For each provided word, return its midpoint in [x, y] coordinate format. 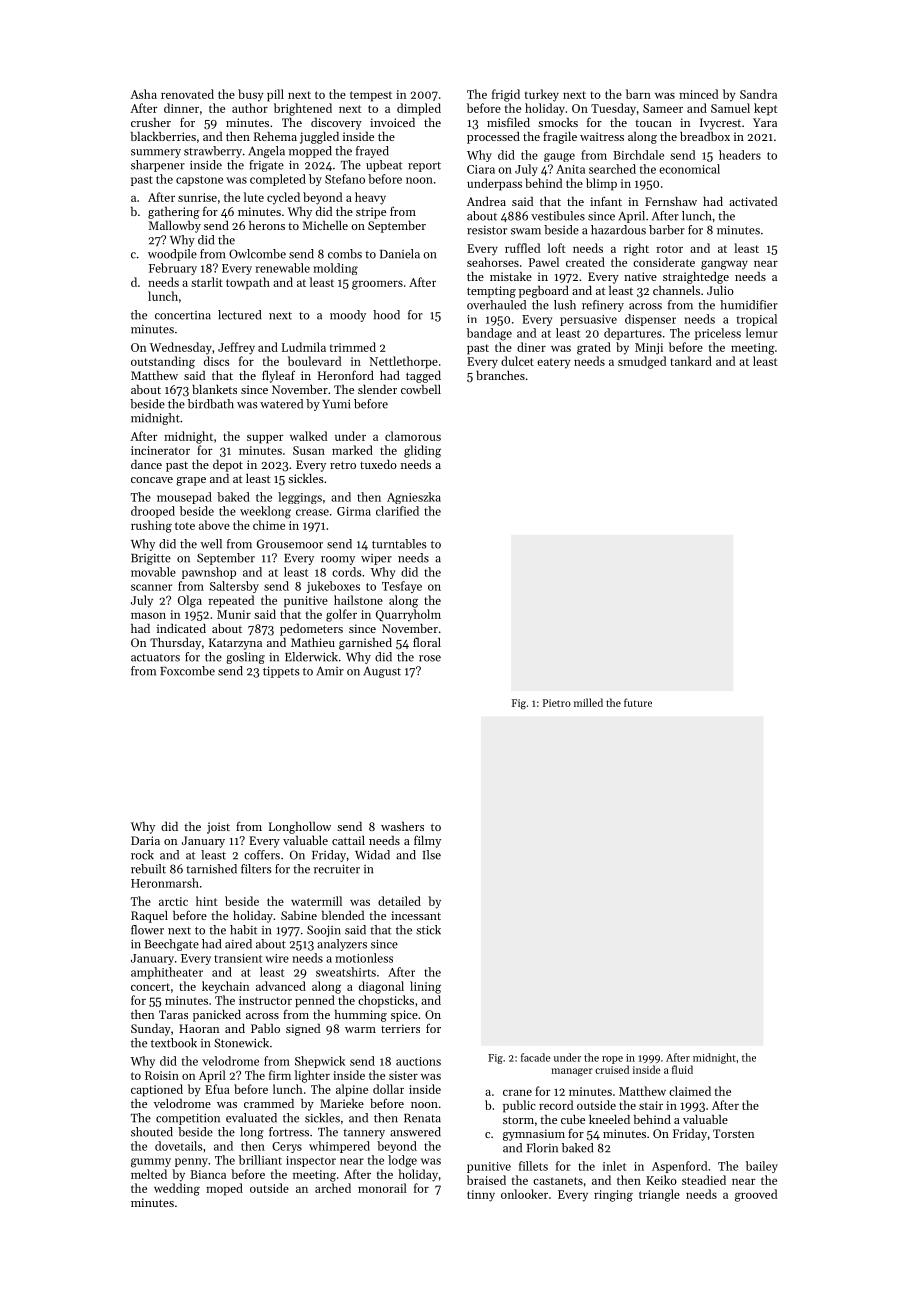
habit [243, 930]
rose [430, 658]
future [638, 702]
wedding [177, 1189]
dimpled [419, 109]
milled [588, 702]
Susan [309, 450]
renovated [187, 94]
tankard [691, 361]
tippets [281, 672]
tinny [481, 1196]
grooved [756, 1195]
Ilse [432, 855]
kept [766, 109]
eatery [553, 363]
